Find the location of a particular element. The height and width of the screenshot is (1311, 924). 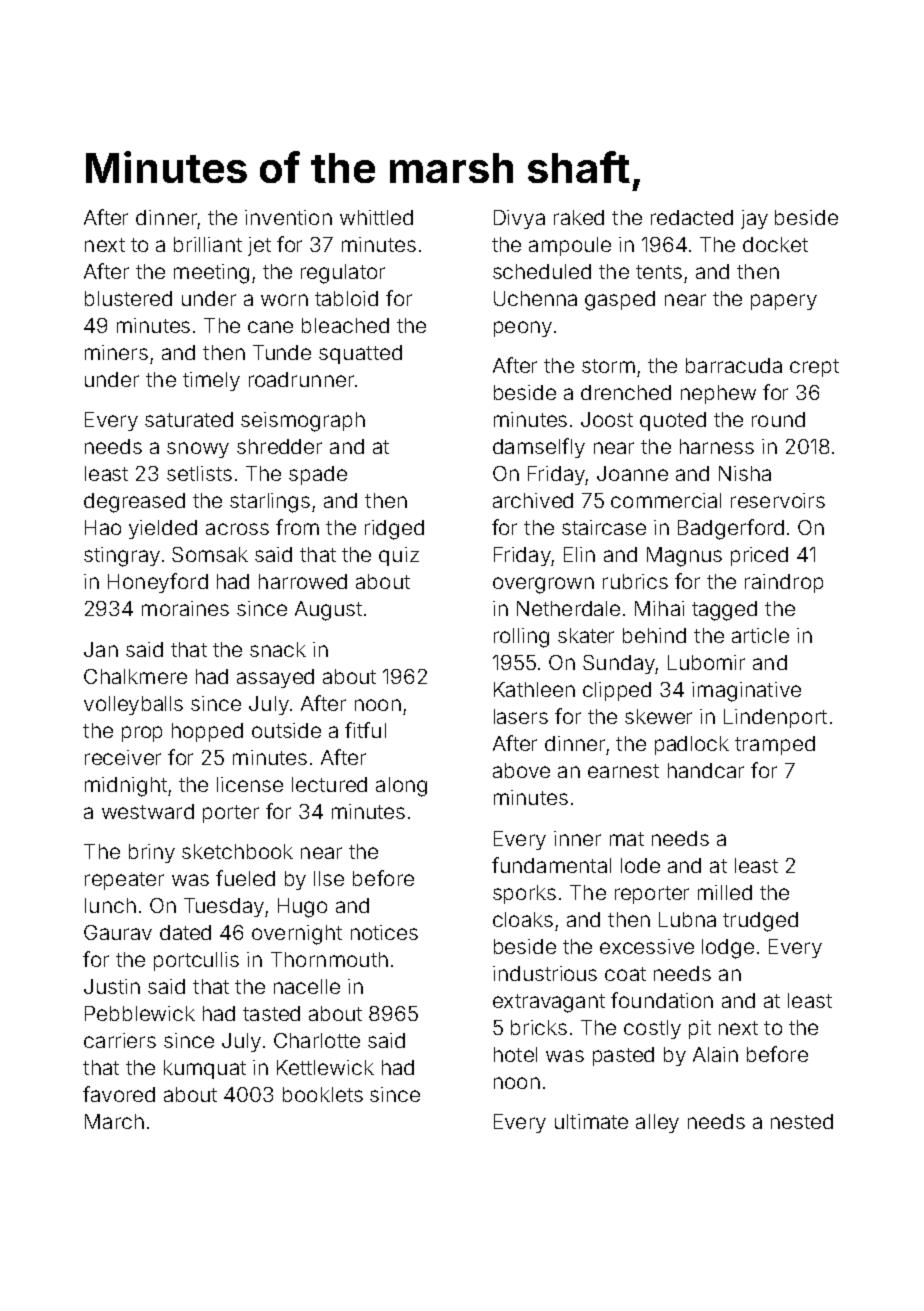

Nisha is located at coordinates (745, 473).
